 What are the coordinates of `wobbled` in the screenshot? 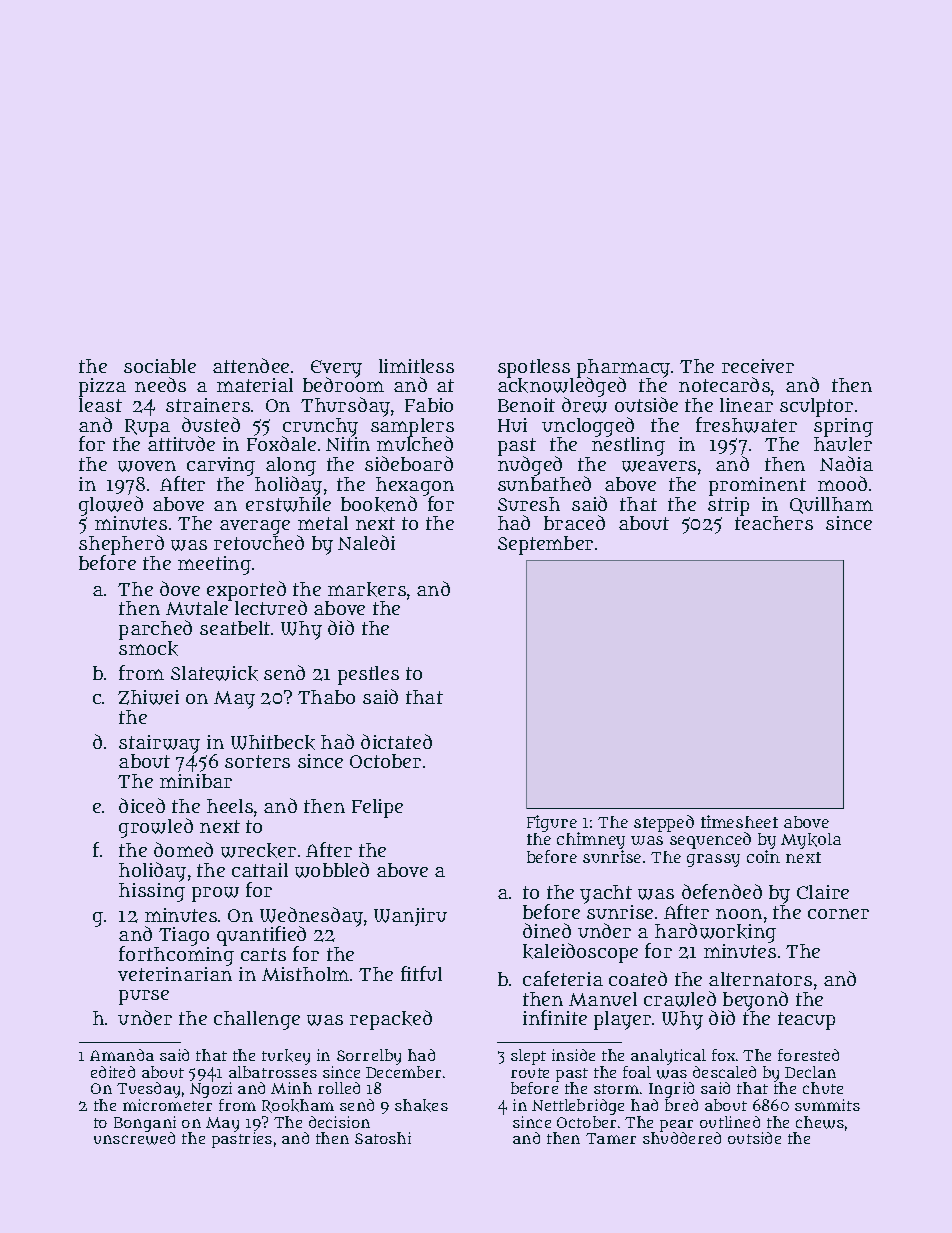 It's located at (332, 870).
